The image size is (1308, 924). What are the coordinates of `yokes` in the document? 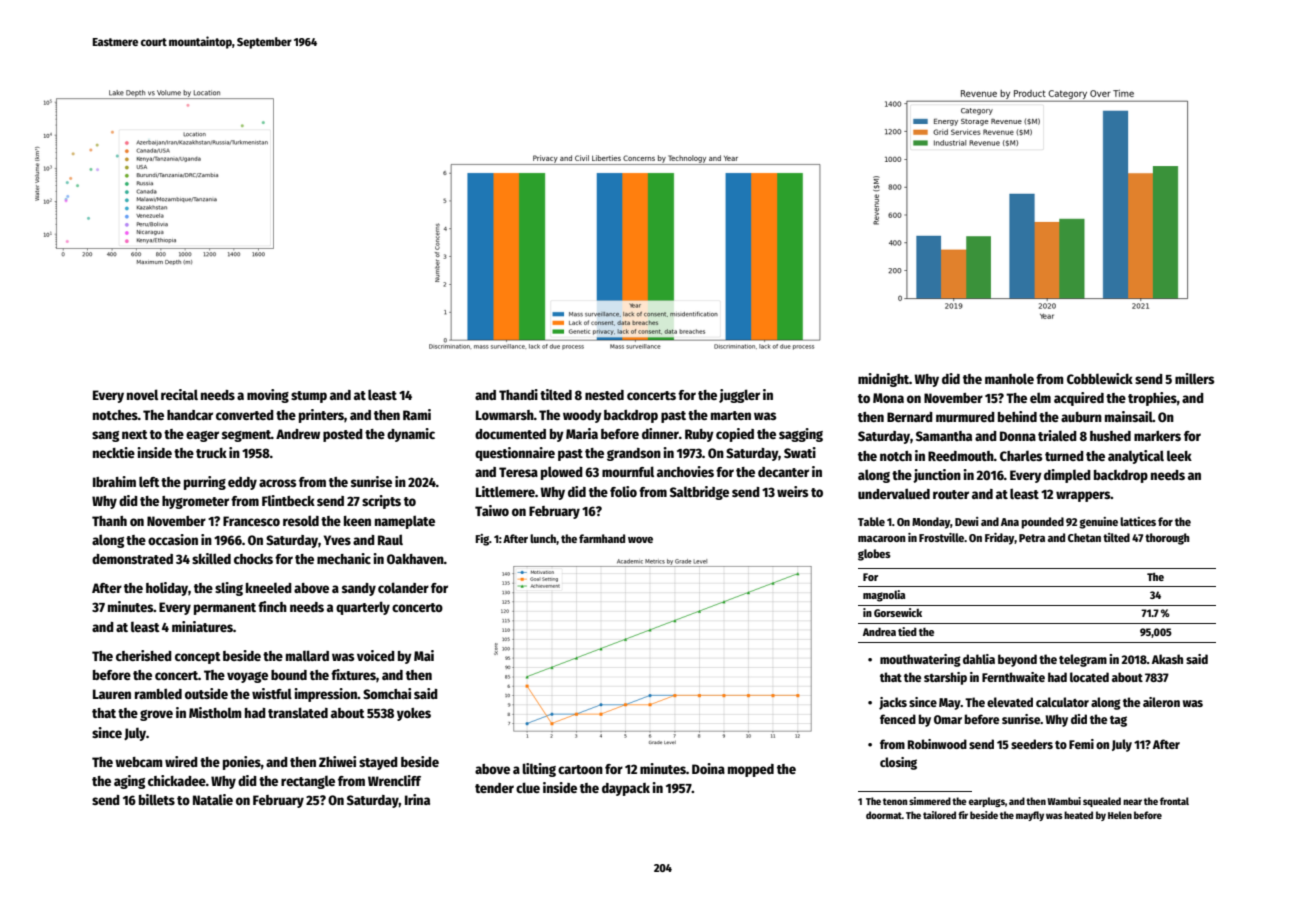 It's located at (414, 714).
